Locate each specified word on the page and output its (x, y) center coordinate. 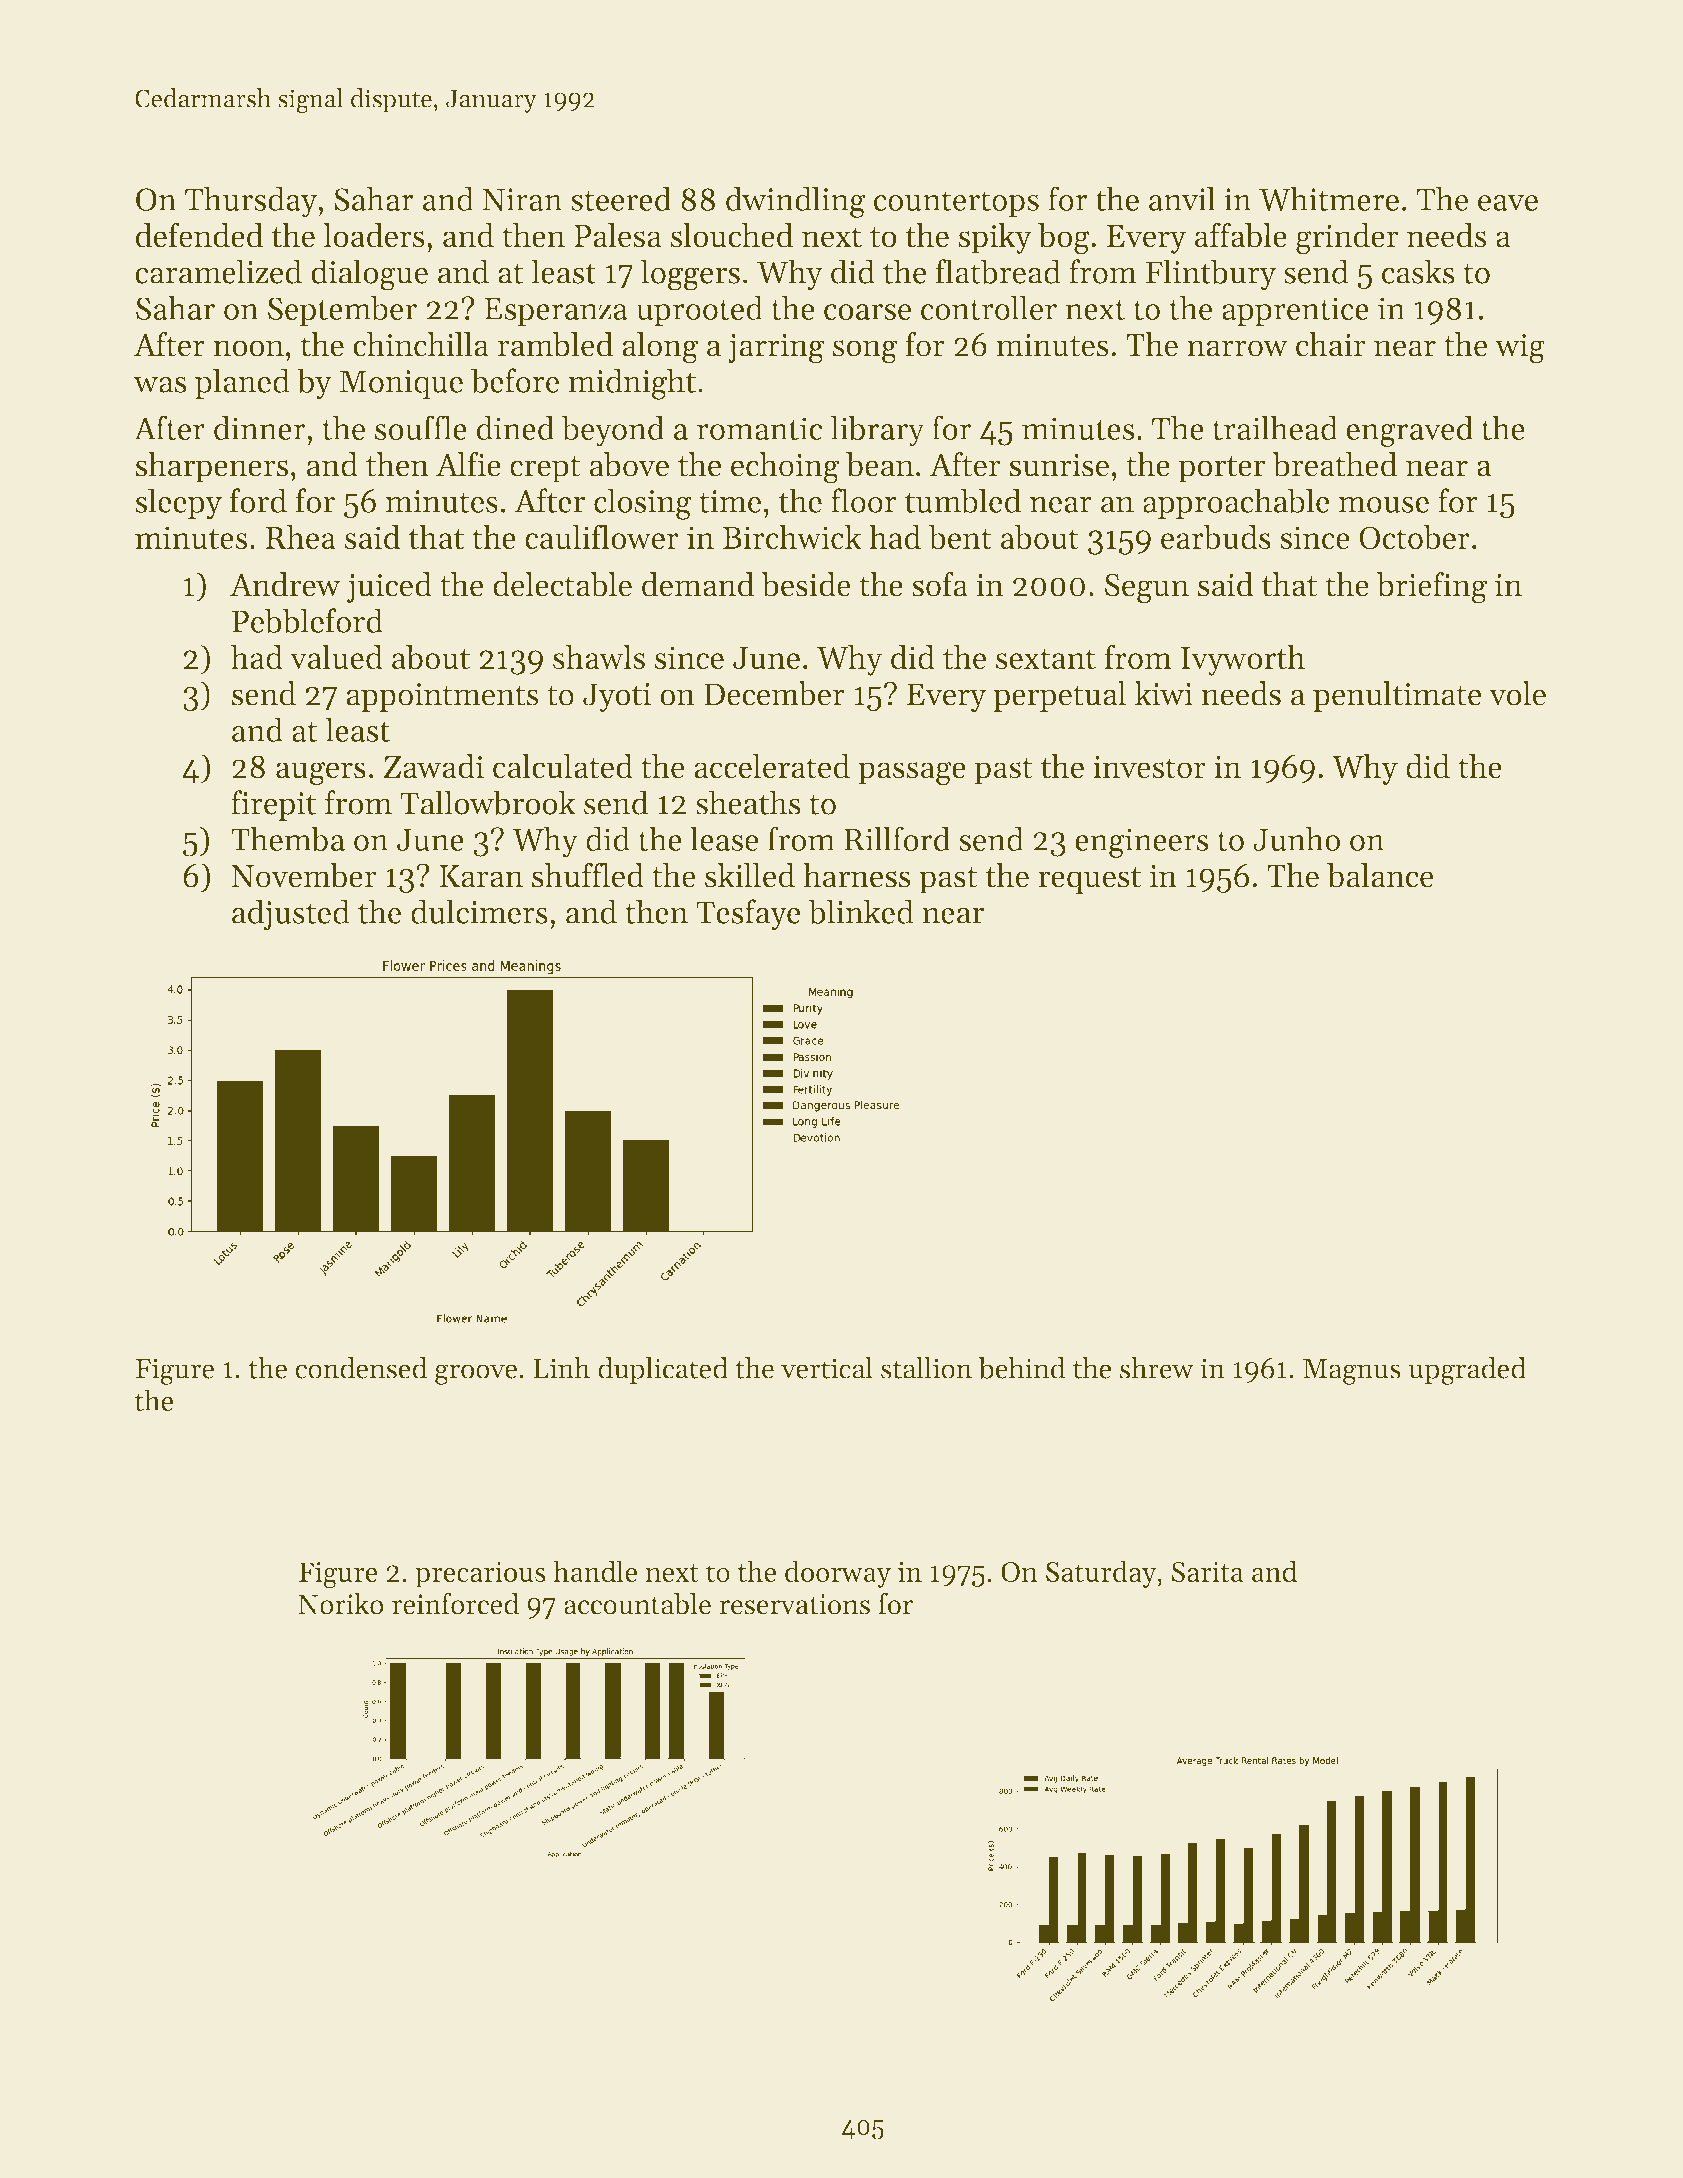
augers (321, 774)
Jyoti (617, 697)
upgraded (1467, 1371)
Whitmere (1329, 198)
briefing (1432, 588)
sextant (1046, 659)
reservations (794, 1604)
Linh (561, 1368)
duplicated (663, 1370)
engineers (1142, 843)
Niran (522, 199)
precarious (480, 1575)
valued (336, 657)
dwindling (796, 202)
